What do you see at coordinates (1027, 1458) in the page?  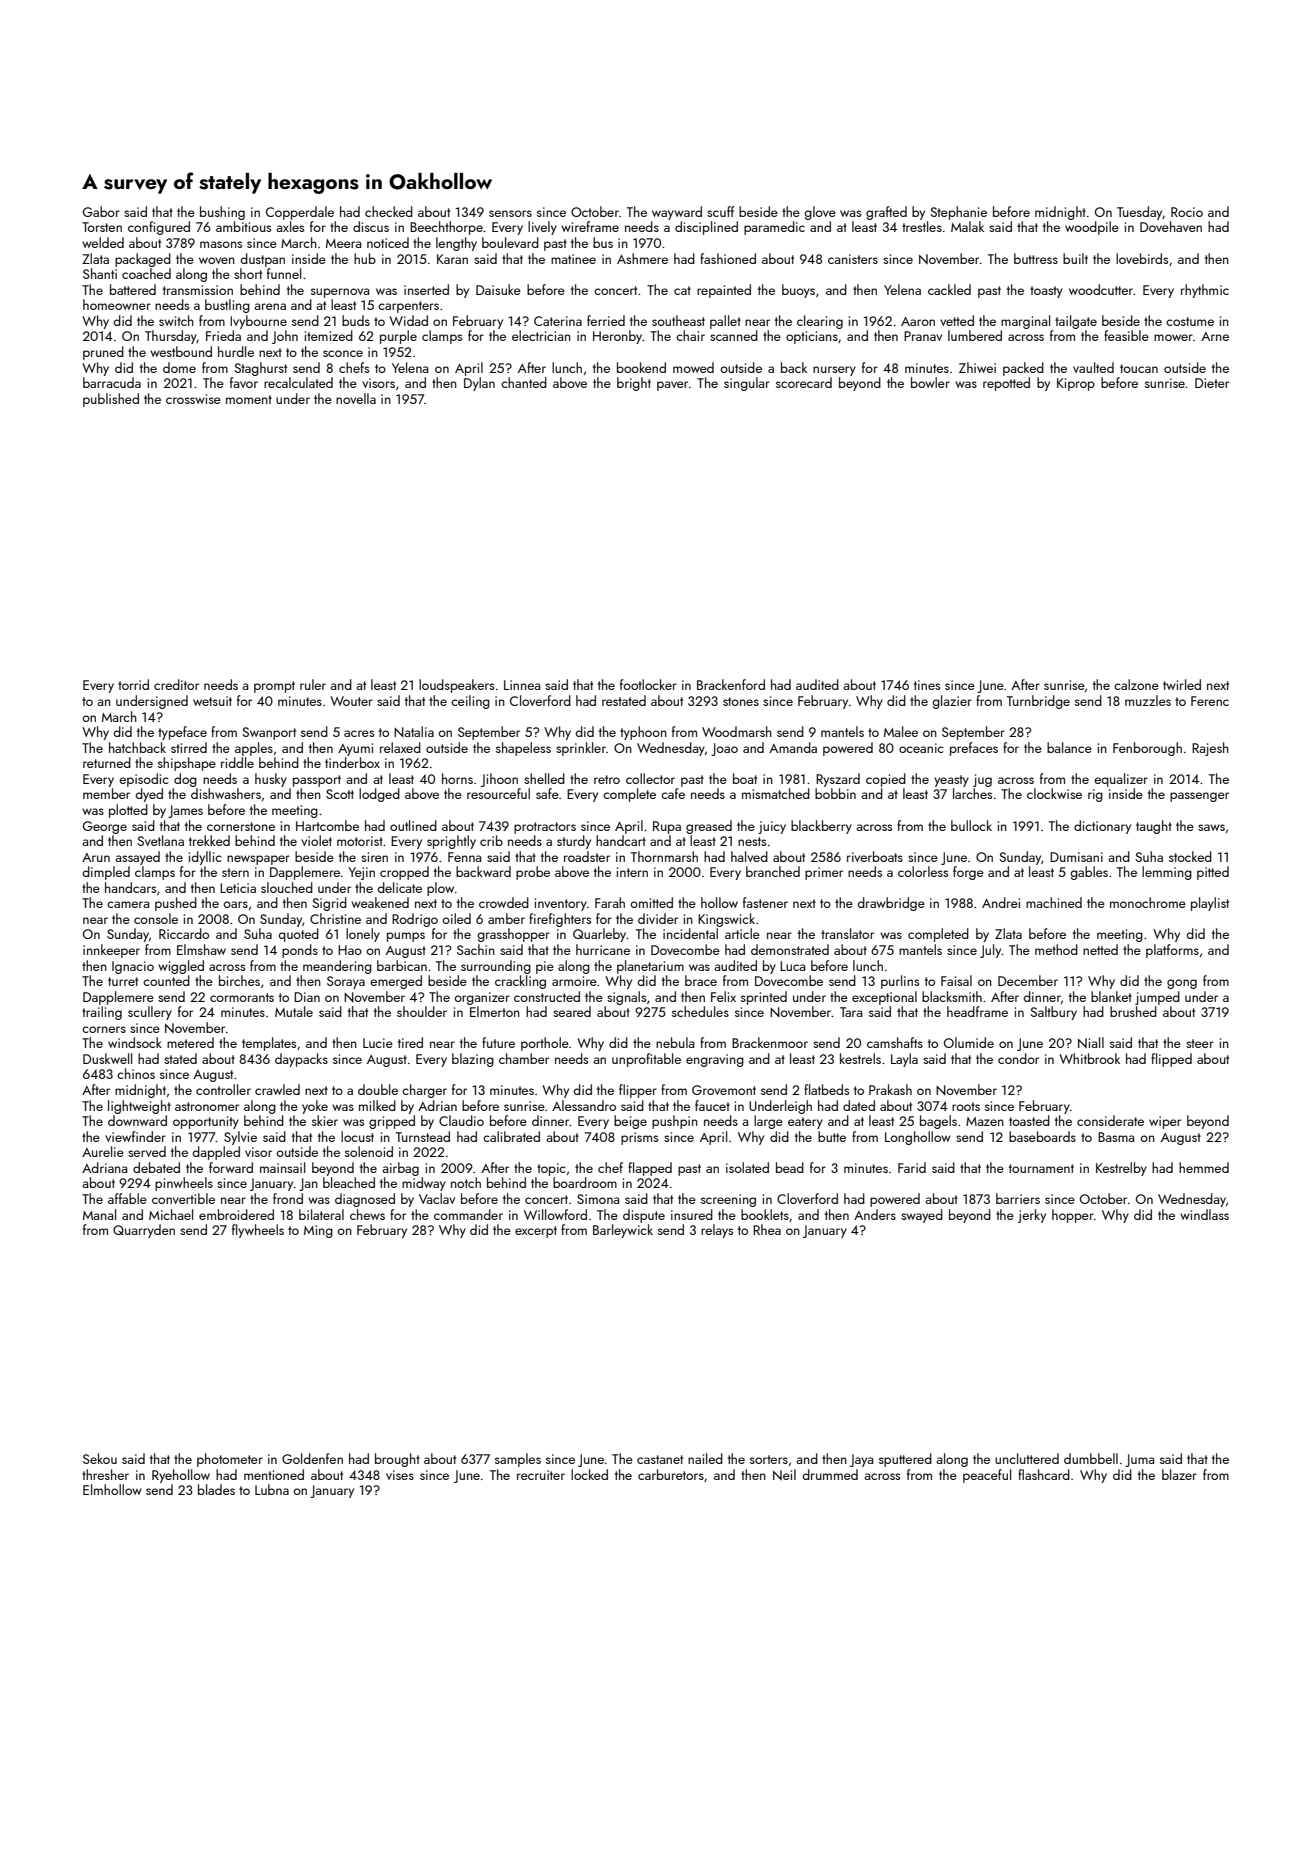 I see `uncluttered` at bounding box center [1027, 1458].
